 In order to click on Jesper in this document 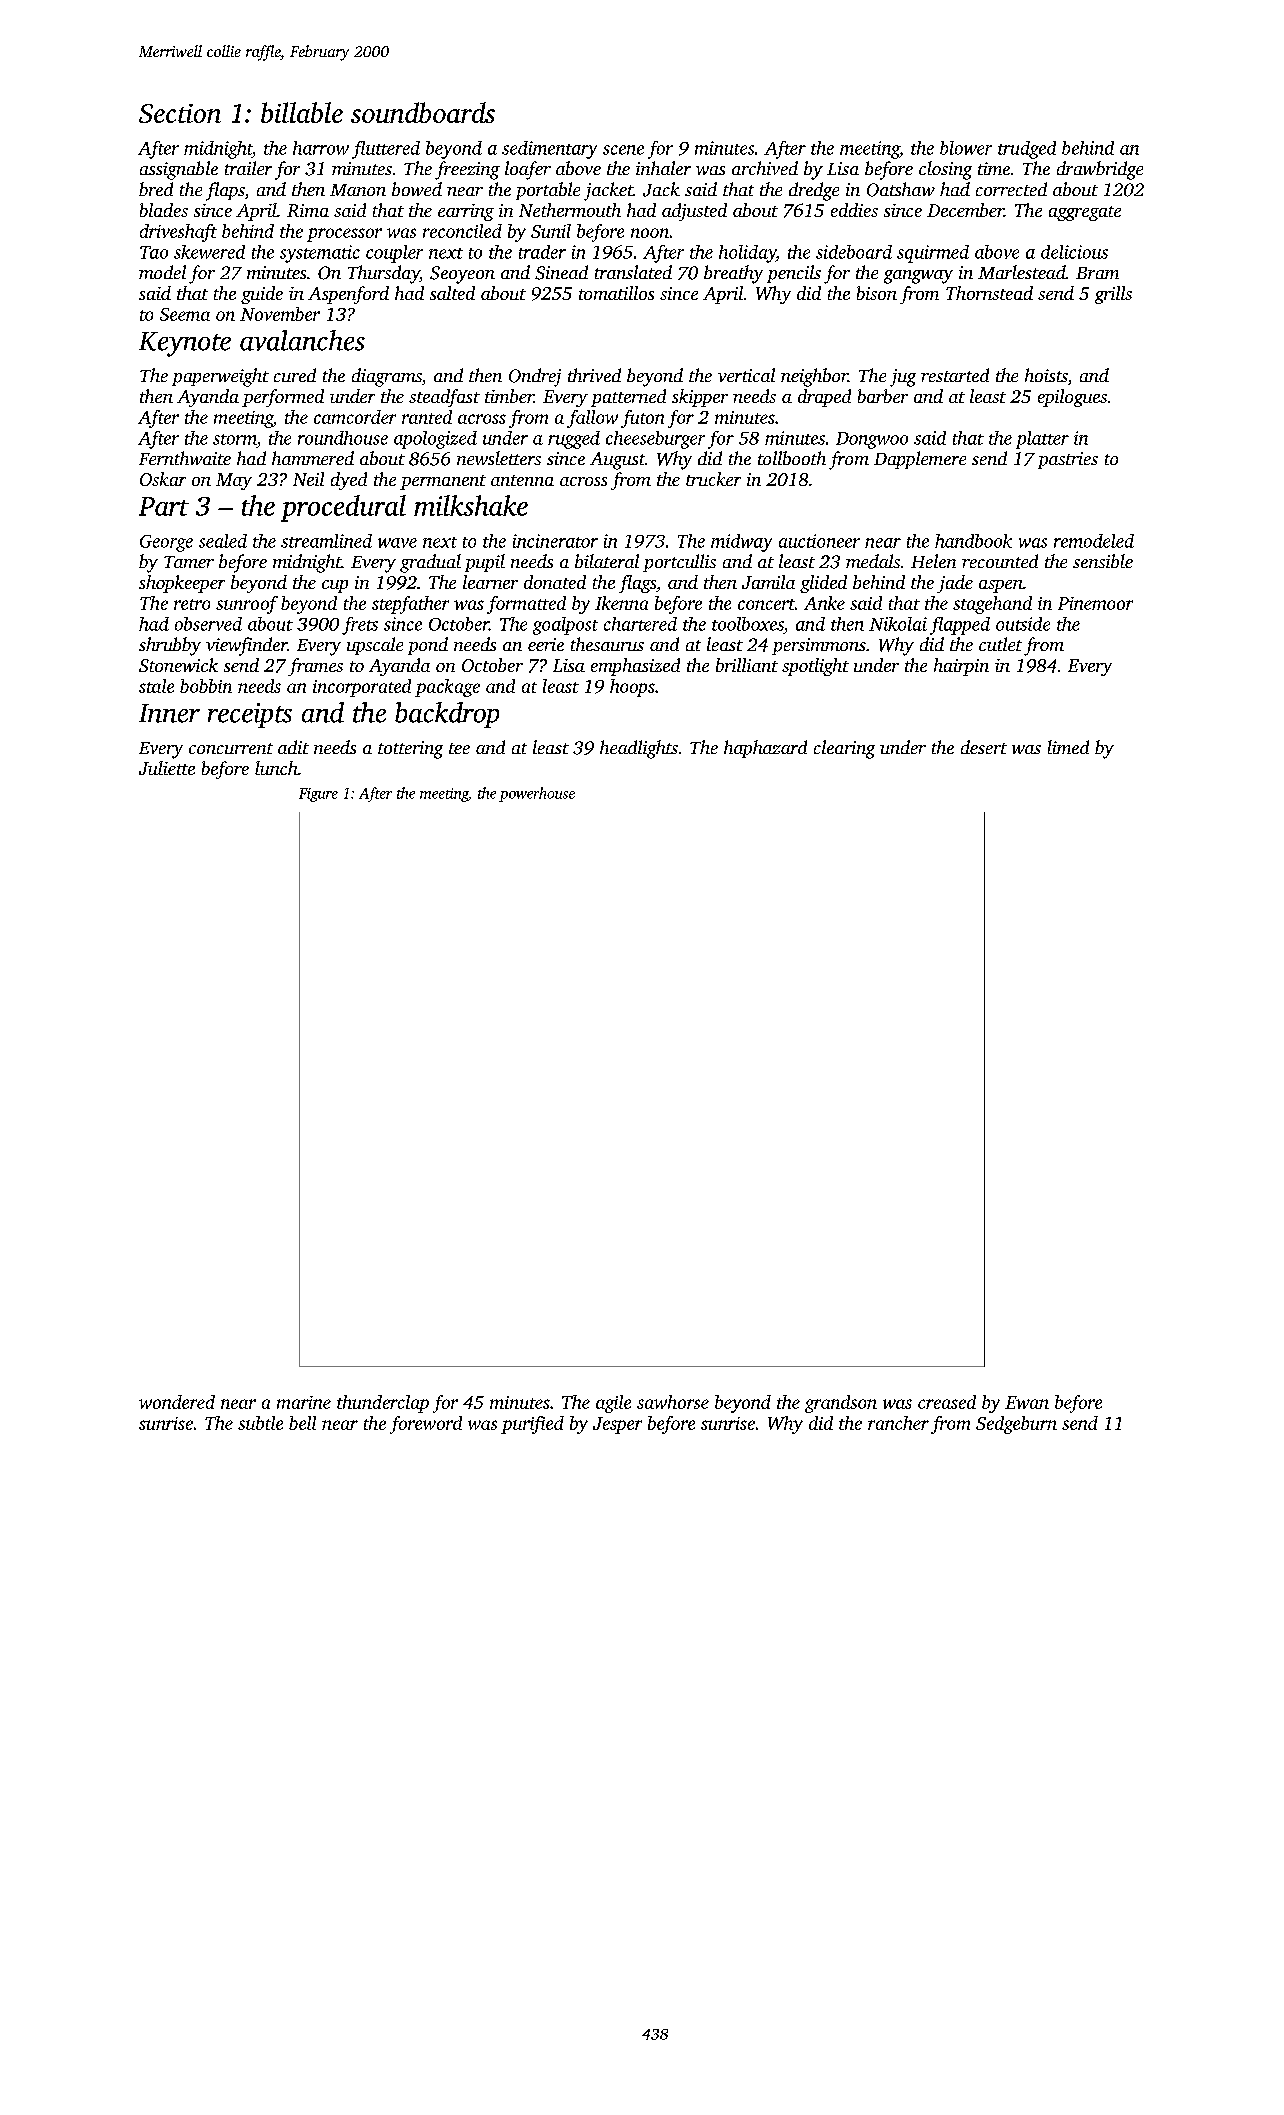, I will do `click(617, 1425)`.
